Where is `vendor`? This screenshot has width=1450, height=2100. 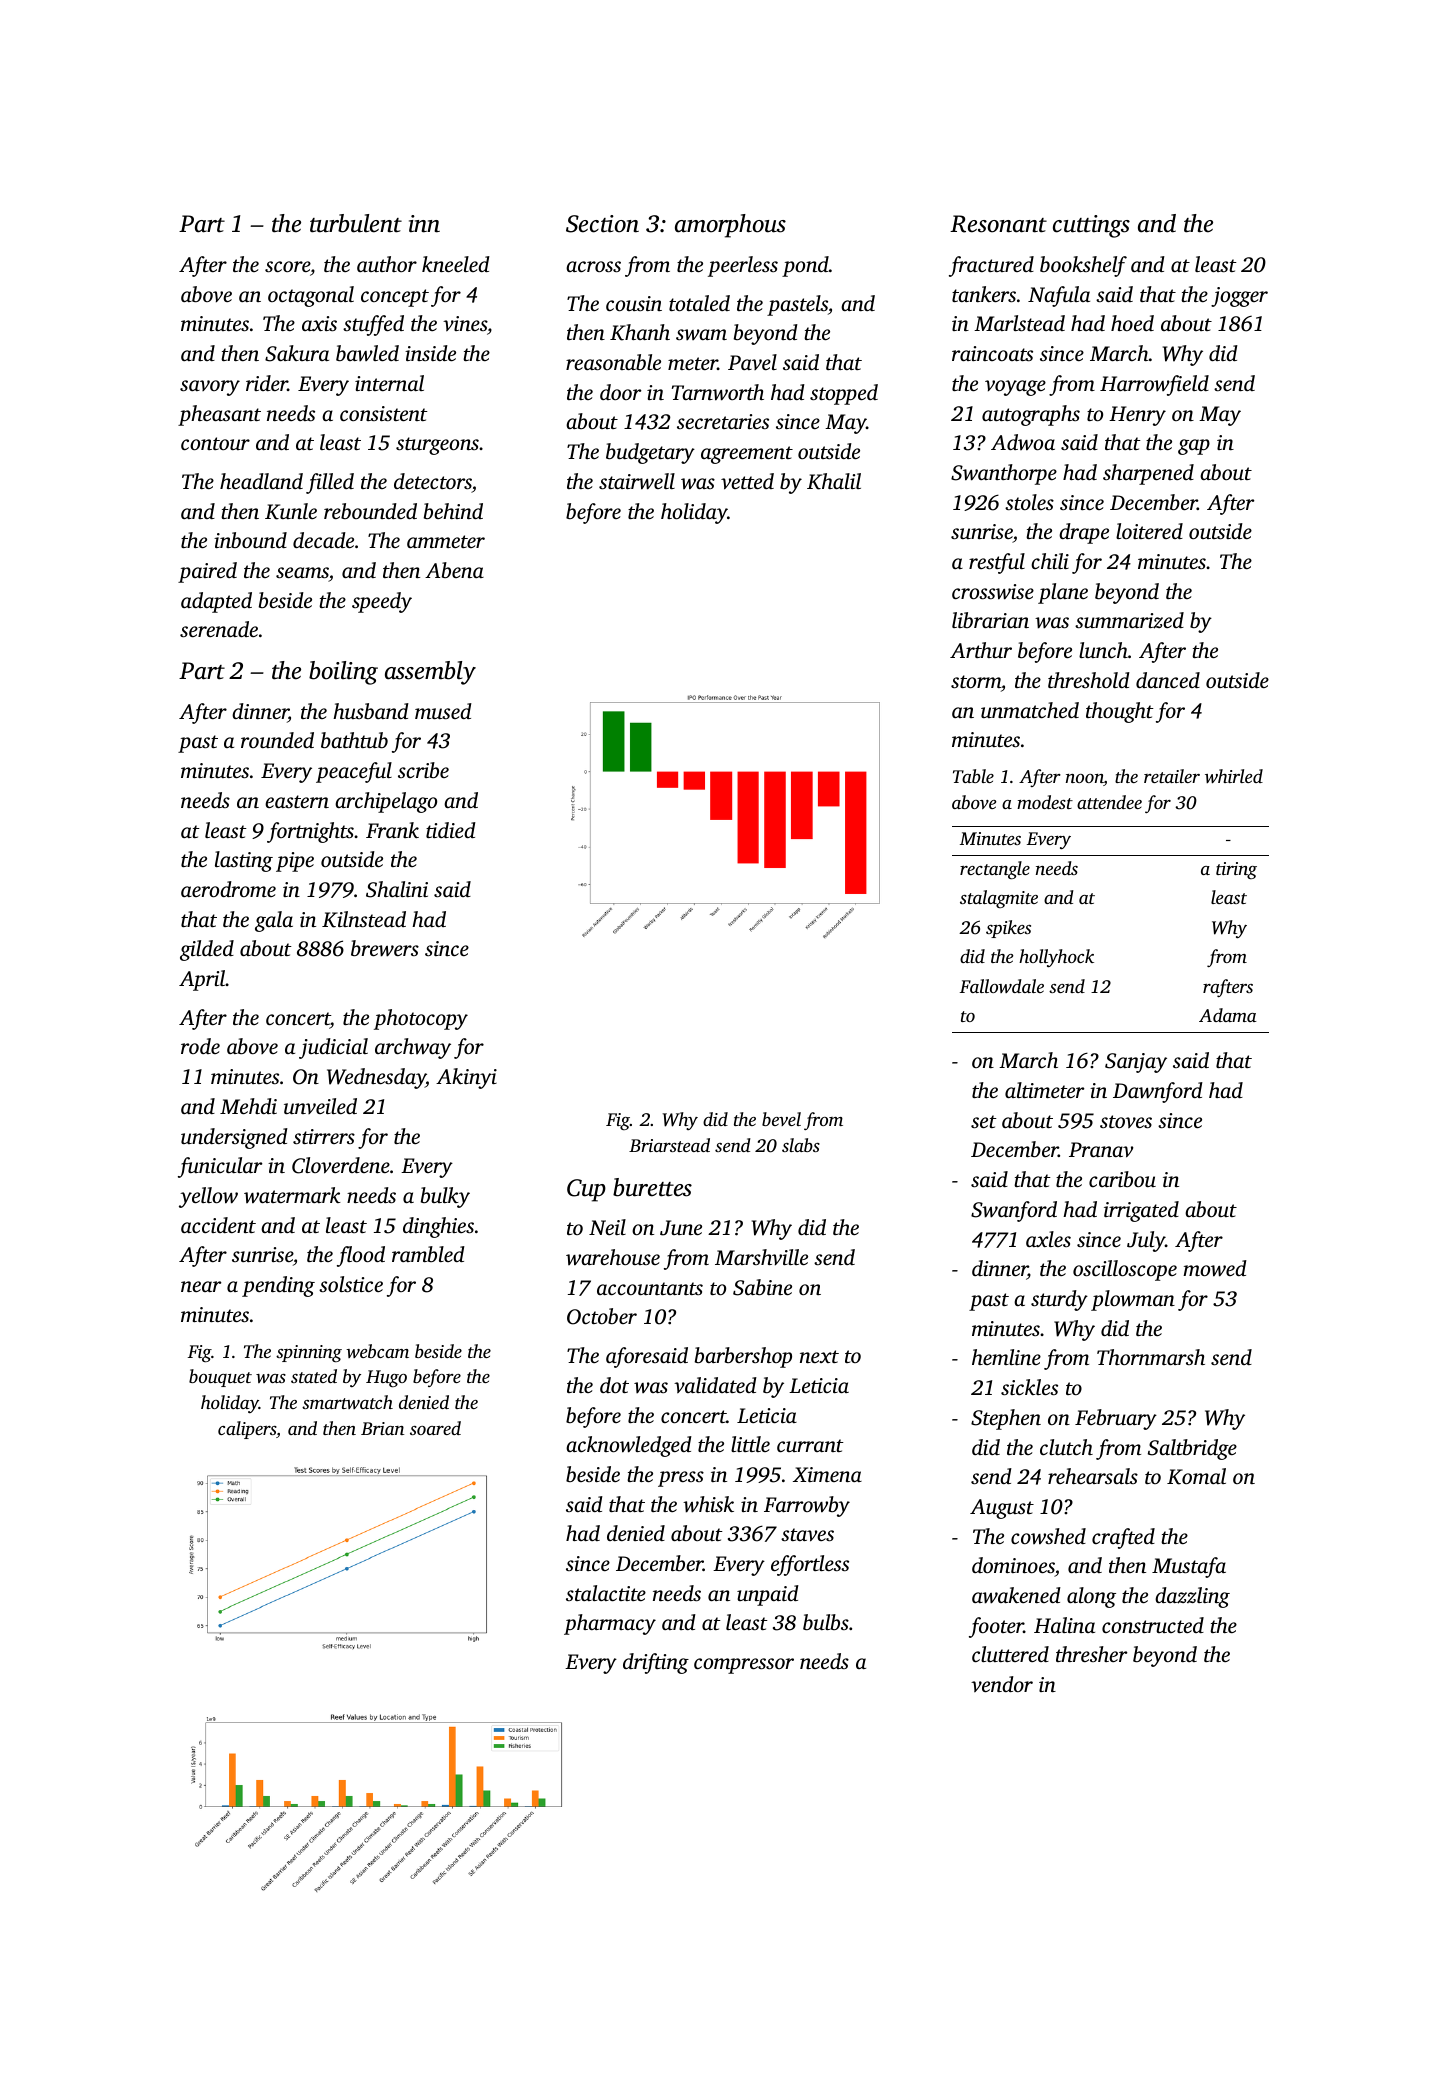 vendor is located at coordinates (1002, 1684).
